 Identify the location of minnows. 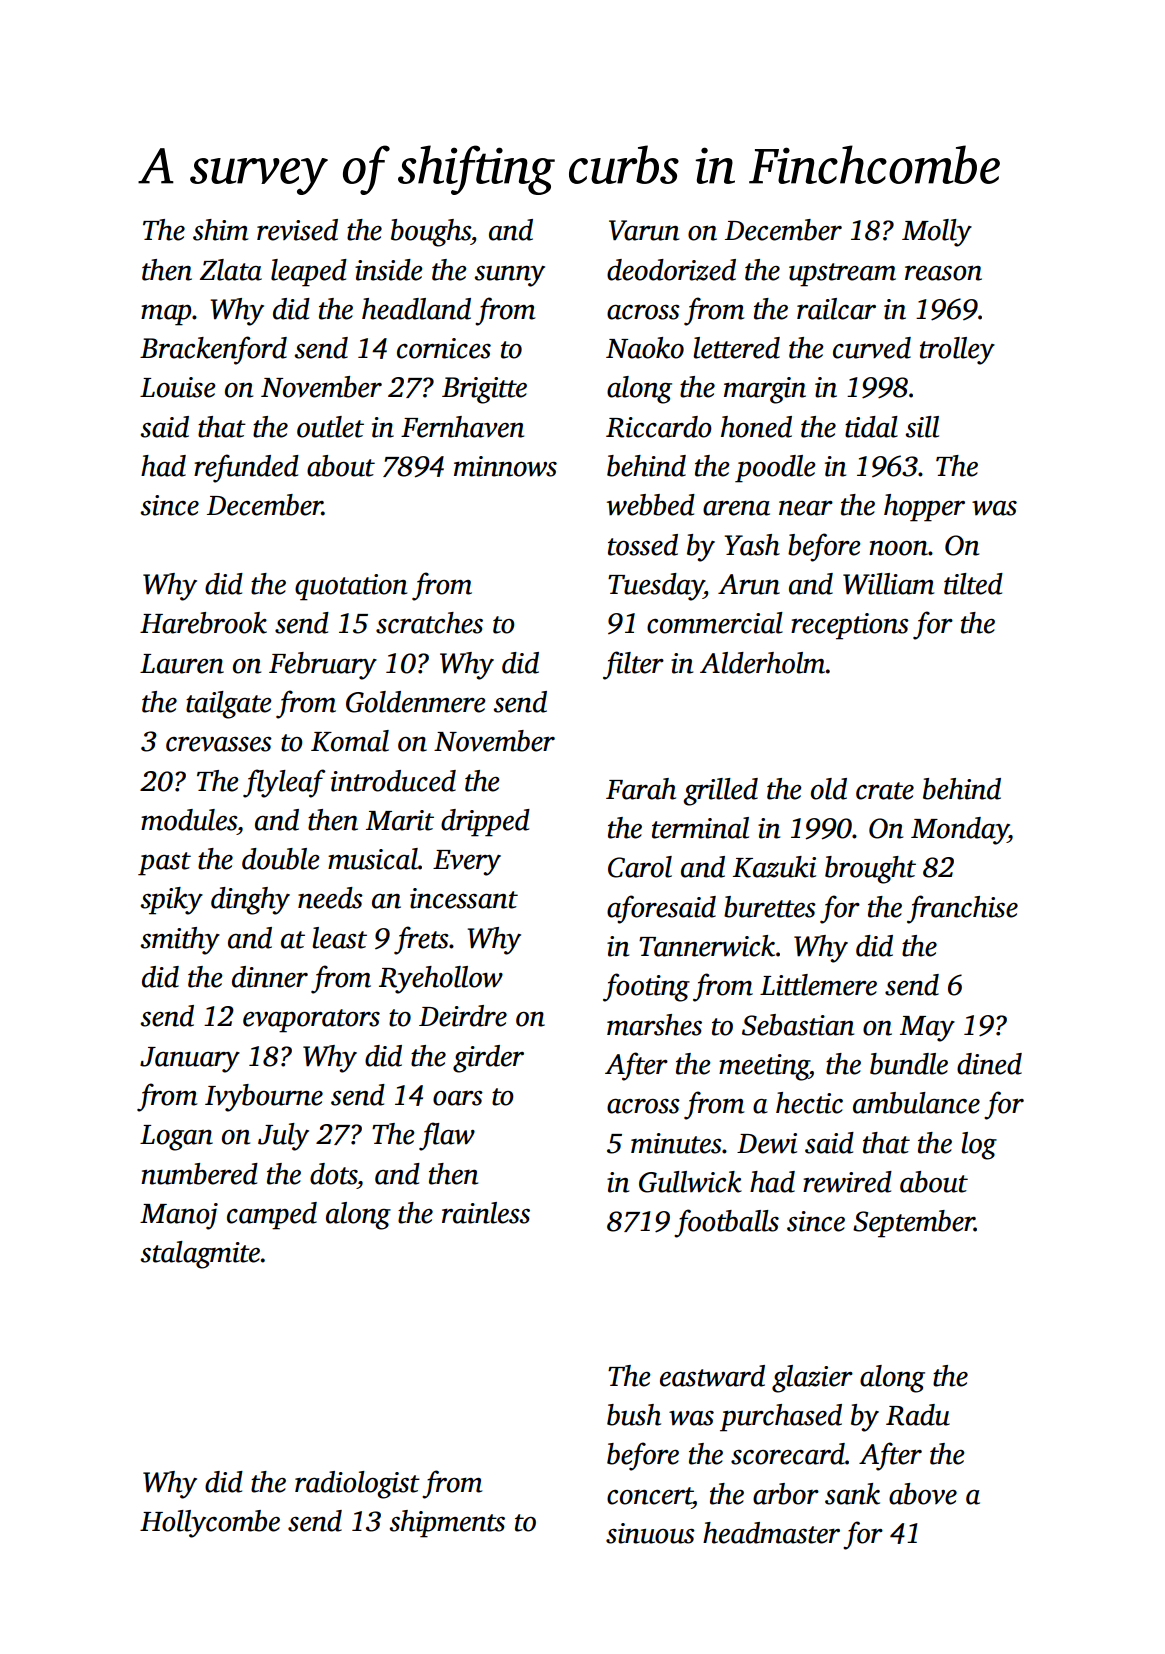
(505, 466).
